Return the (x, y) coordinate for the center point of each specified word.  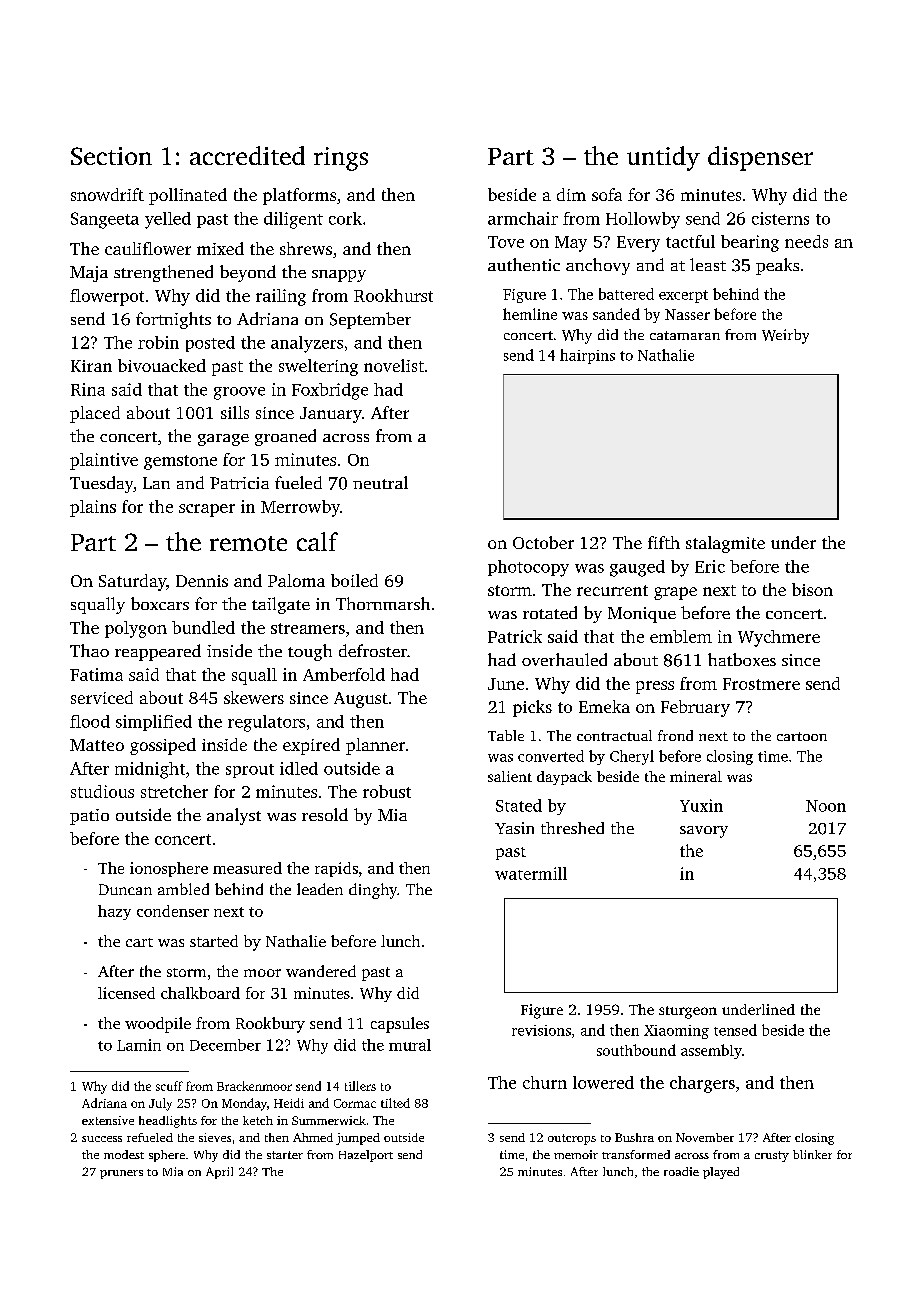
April (219, 1173)
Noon (826, 806)
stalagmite (725, 544)
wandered (321, 971)
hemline (530, 314)
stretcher (174, 791)
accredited (247, 155)
